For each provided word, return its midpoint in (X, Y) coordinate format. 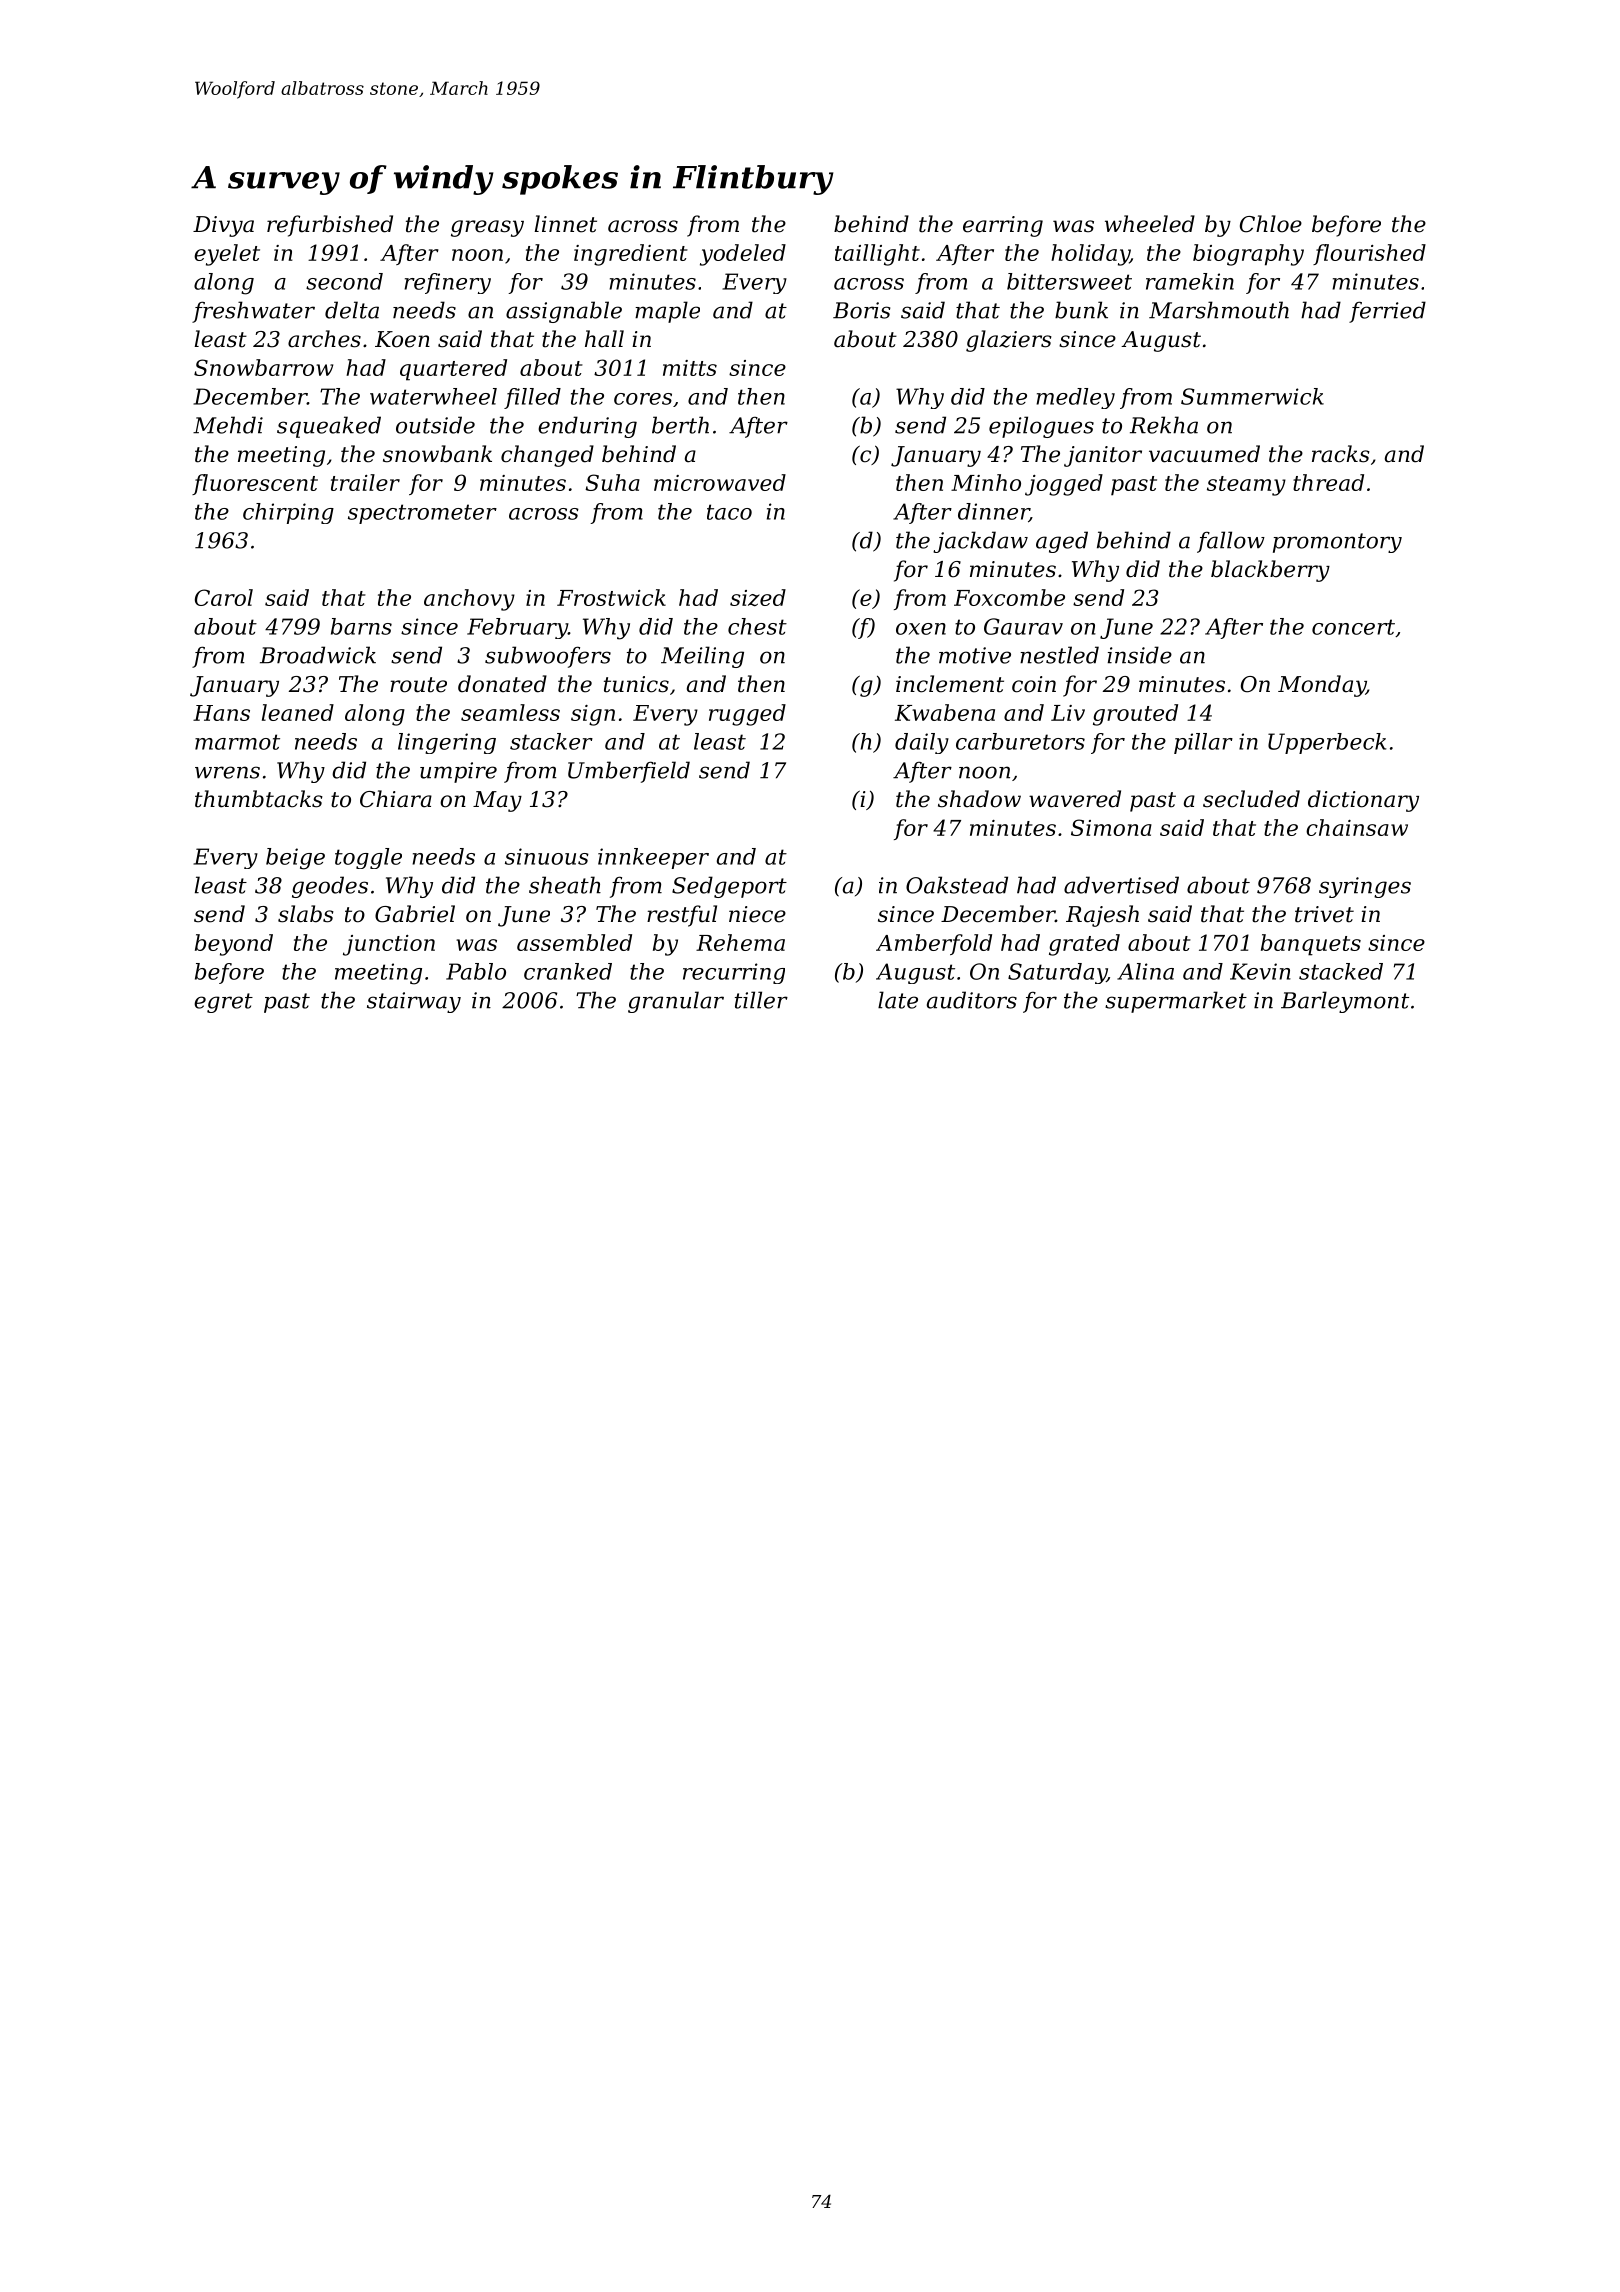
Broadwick (318, 655)
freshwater (253, 312)
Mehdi (228, 425)
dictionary (1363, 801)
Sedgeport (729, 887)
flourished (1369, 254)
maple (667, 312)
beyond (234, 945)
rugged (747, 715)
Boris (861, 310)
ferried (1387, 312)
